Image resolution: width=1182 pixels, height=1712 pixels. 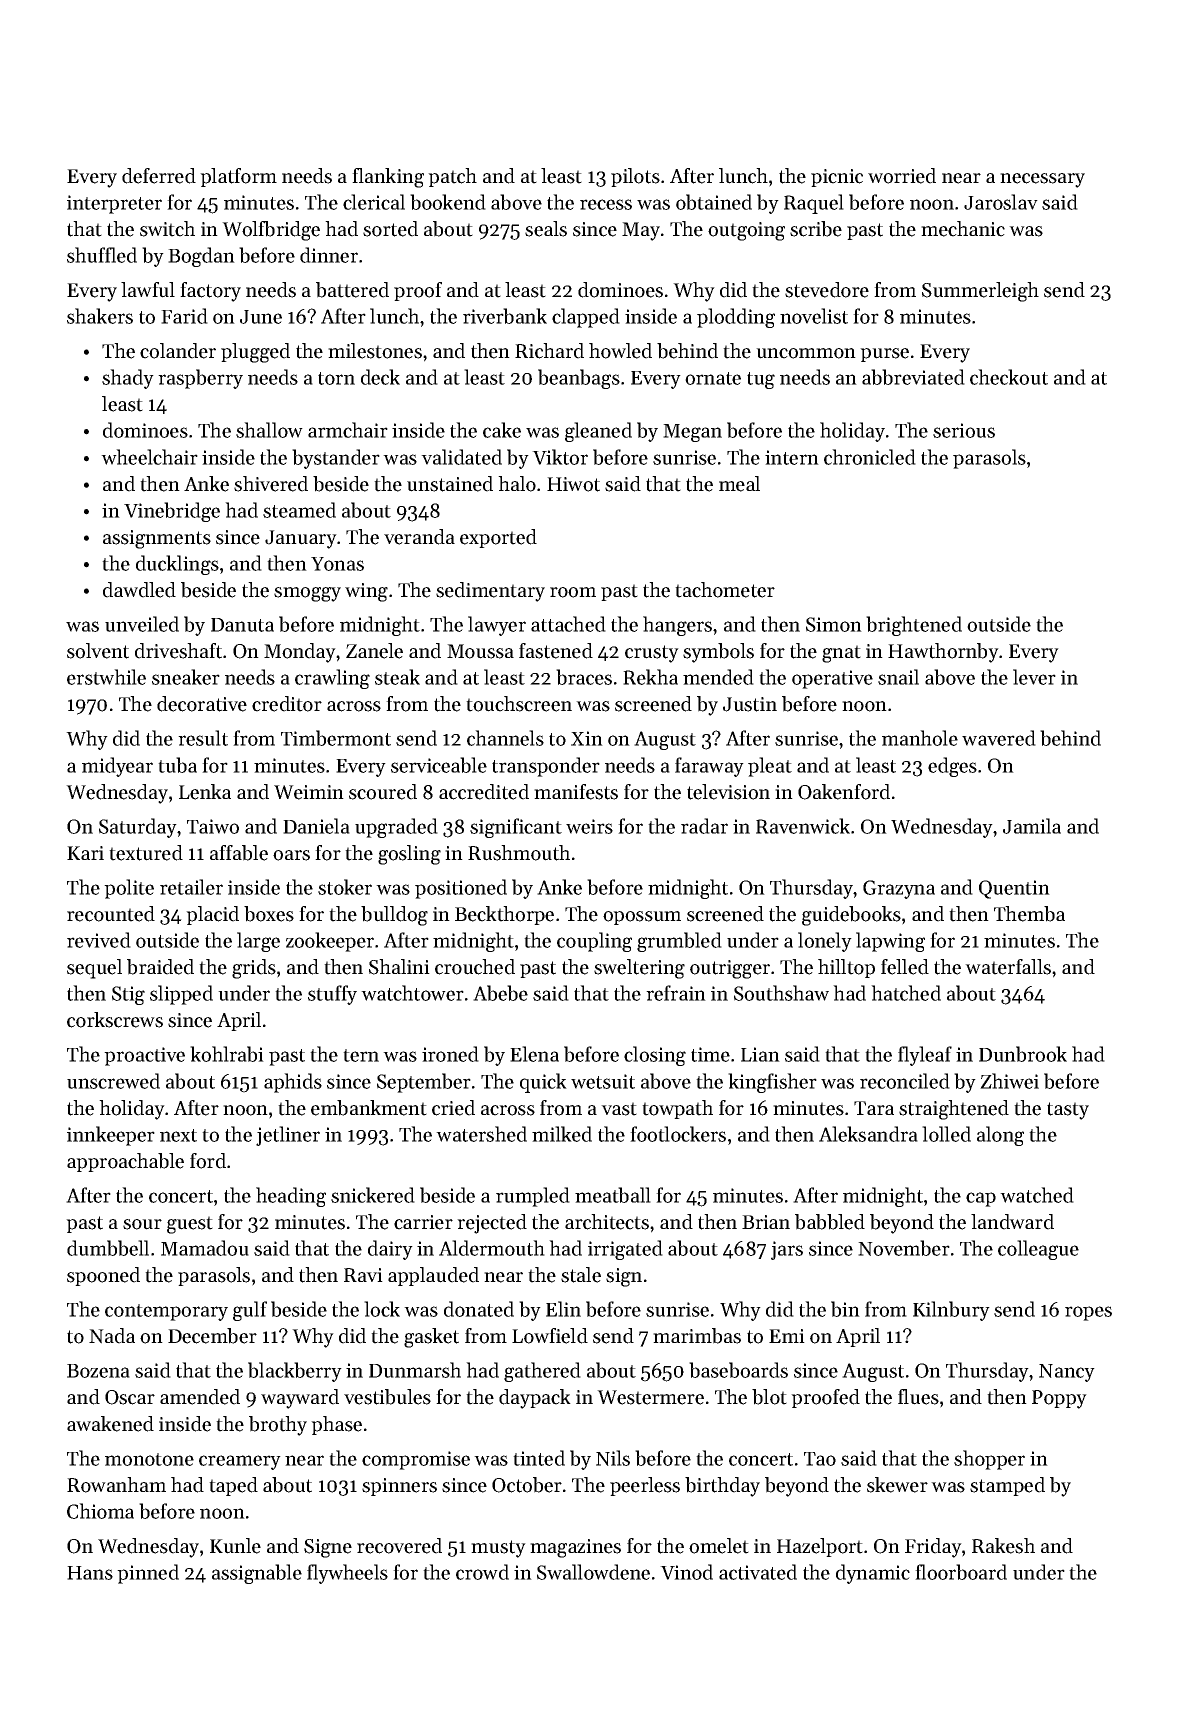 What do you see at coordinates (148, 1574) in the screenshot?
I see `pinned` at bounding box center [148, 1574].
